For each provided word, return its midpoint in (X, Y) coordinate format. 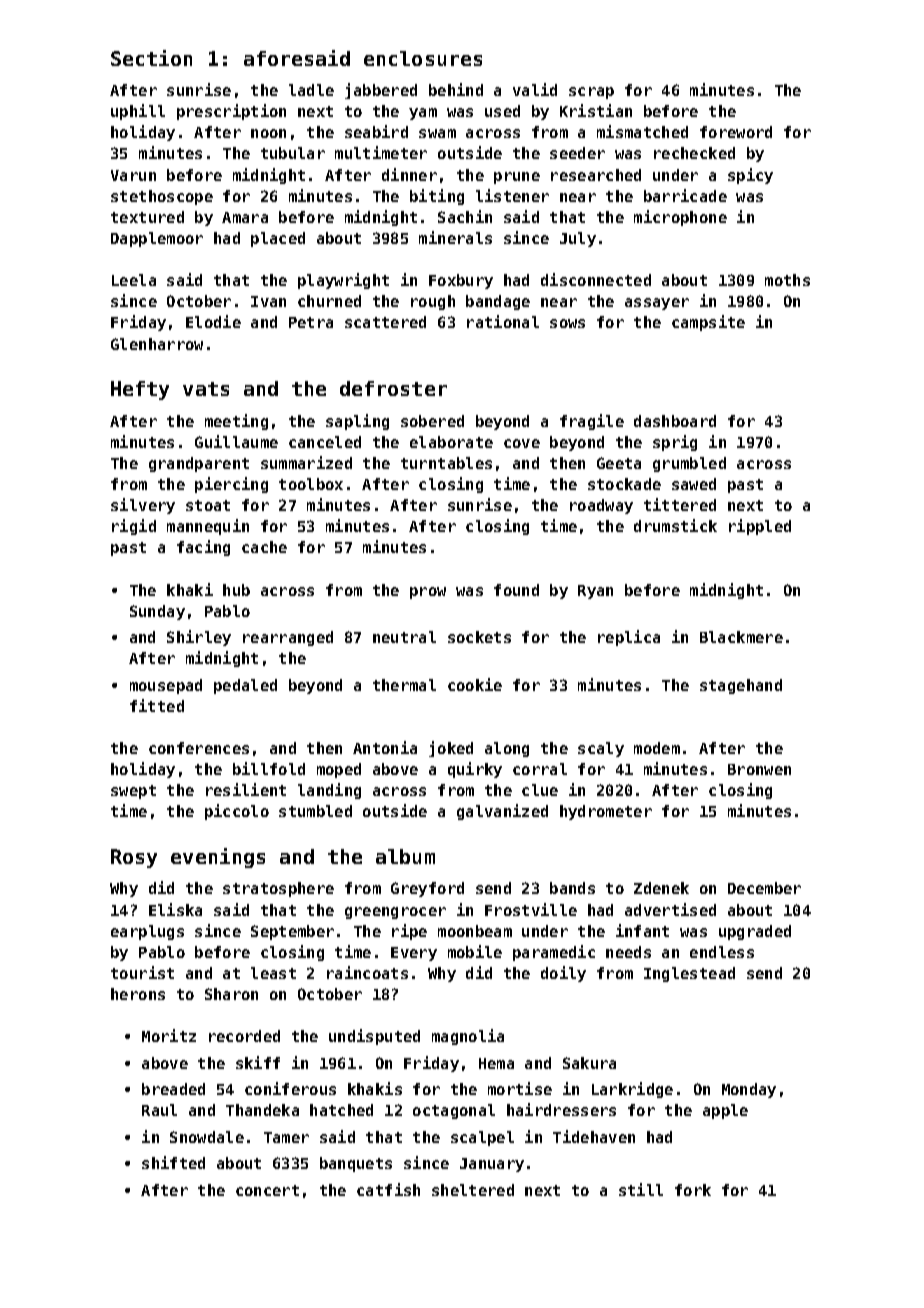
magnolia (468, 1037)
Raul (159, 1110)
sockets (479, 637)
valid (535, 89)
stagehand (741, 686)
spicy (750, 176)
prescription (231, 112)
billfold (269, 768)
